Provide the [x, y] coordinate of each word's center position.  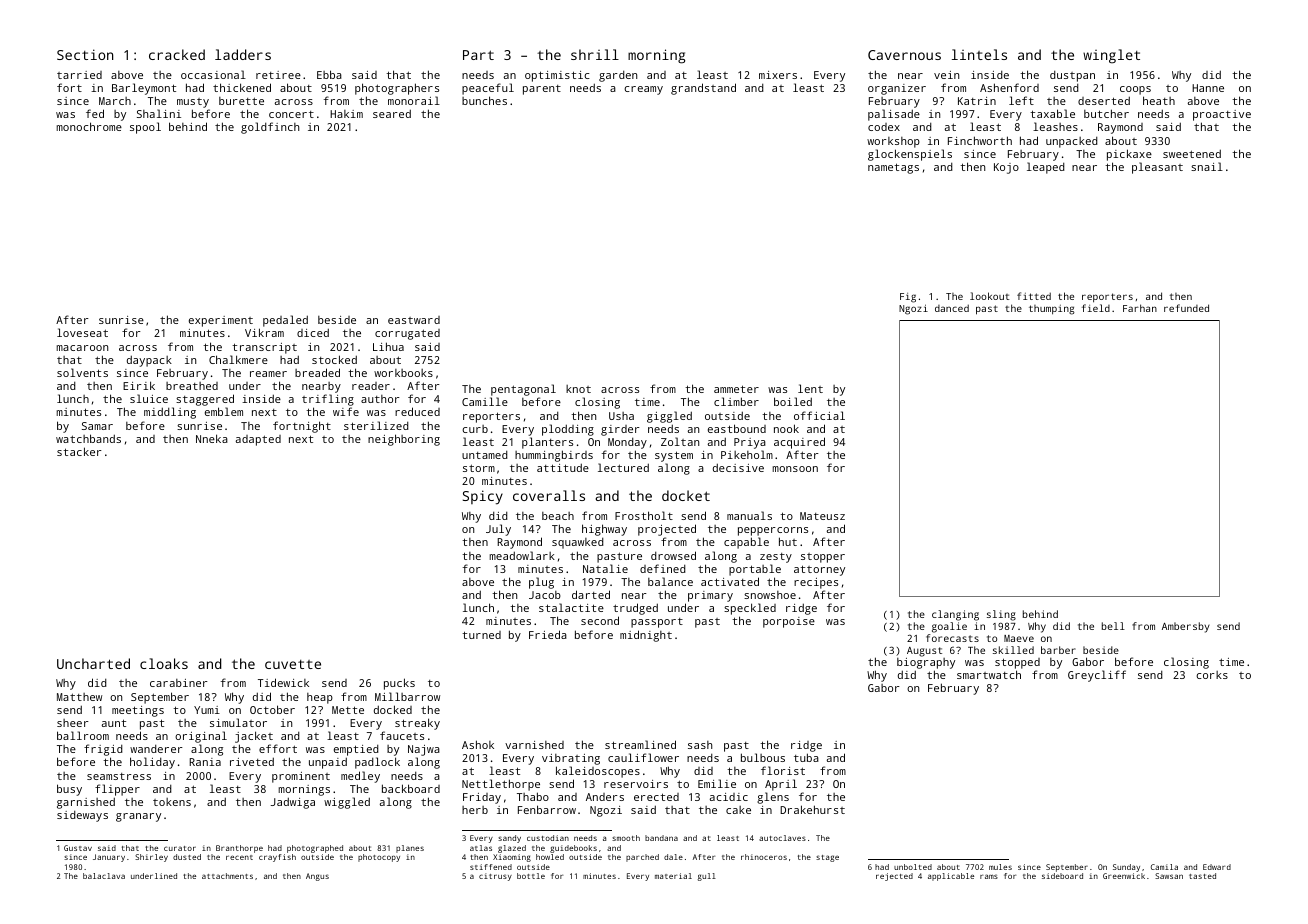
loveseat [82, 332]
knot [578, 389]
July [498, 530]
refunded [1186, 308]
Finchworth [980, 140]
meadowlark [522, 555]
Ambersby [1186, 627]
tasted [1202, 876]
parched [642, 858]
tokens [172, 802]
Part [478, 55]
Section [85, 54]
